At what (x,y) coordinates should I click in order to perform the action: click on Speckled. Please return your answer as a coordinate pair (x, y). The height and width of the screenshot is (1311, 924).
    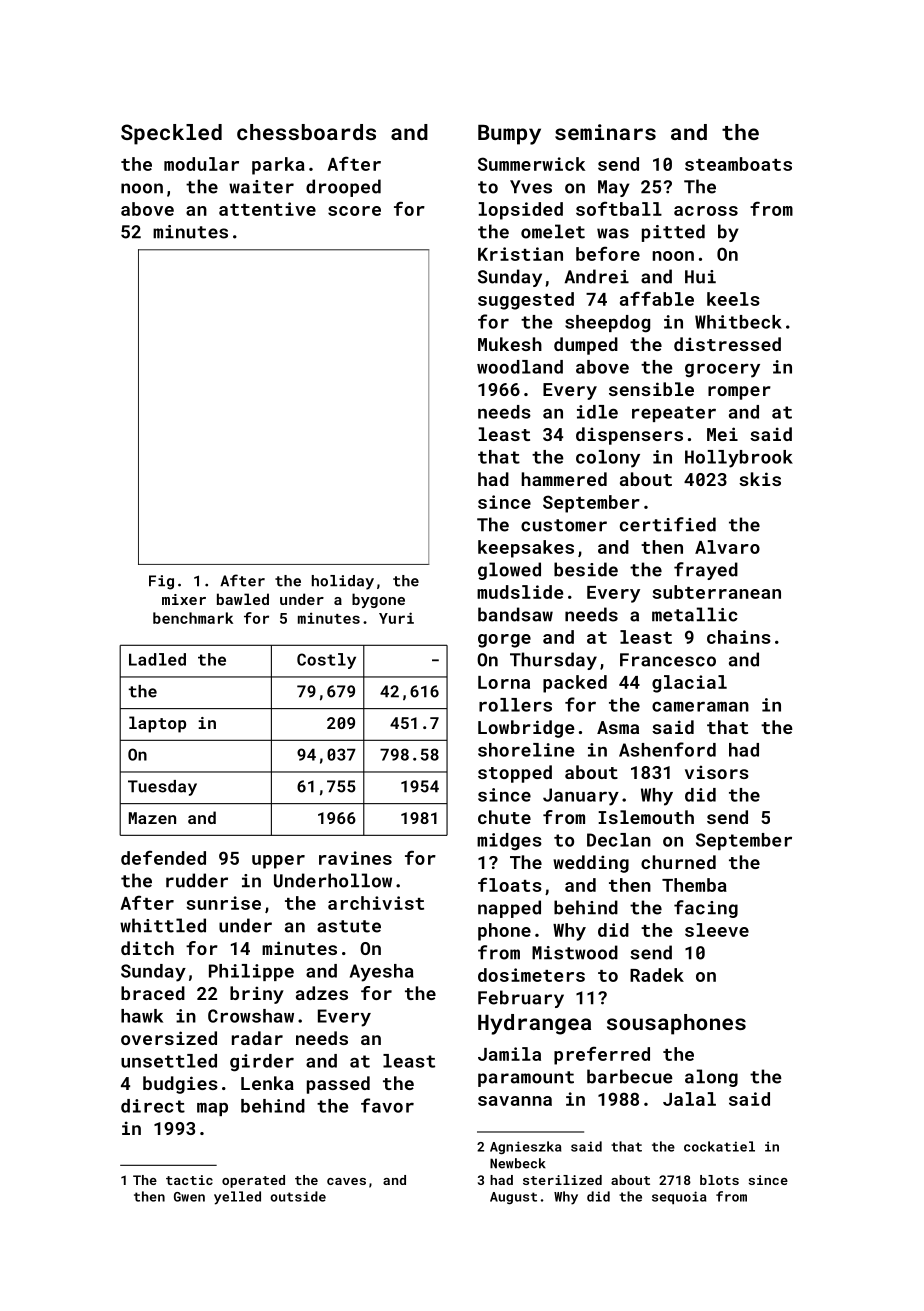
    Looking at the image, I should click on (171, 134).
